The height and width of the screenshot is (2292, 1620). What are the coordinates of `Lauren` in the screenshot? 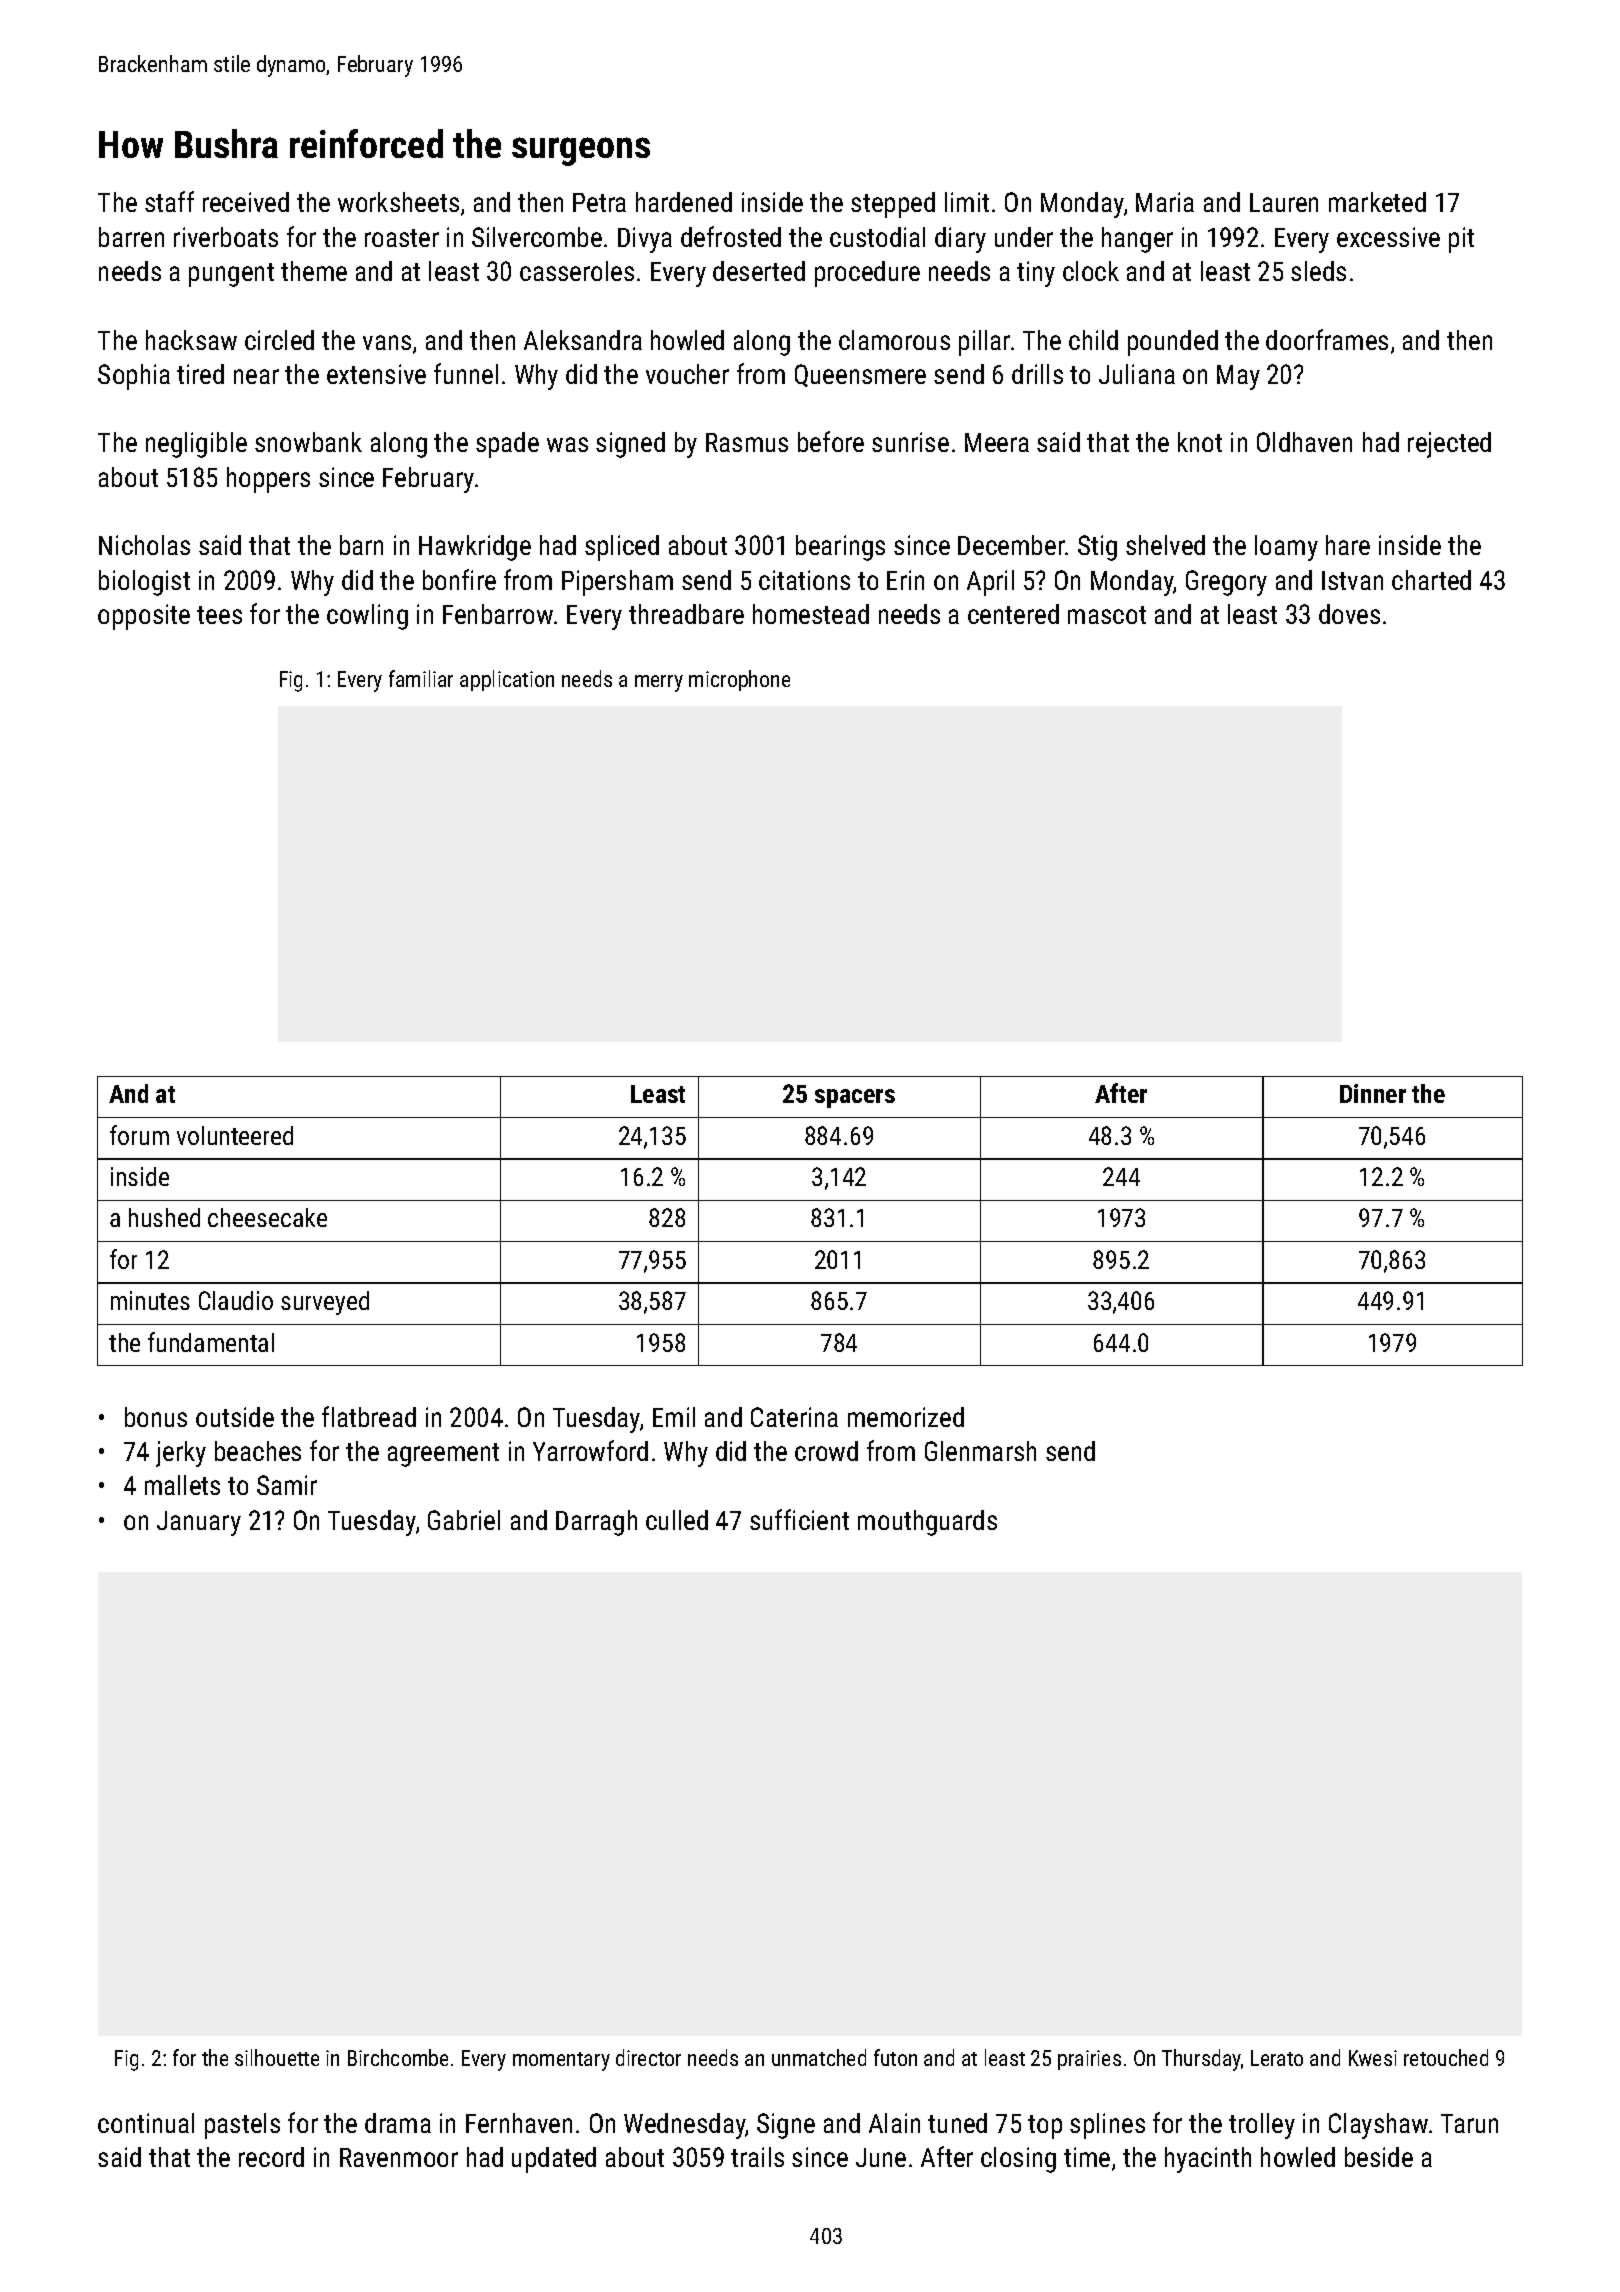 It's located at (1284, 202).
